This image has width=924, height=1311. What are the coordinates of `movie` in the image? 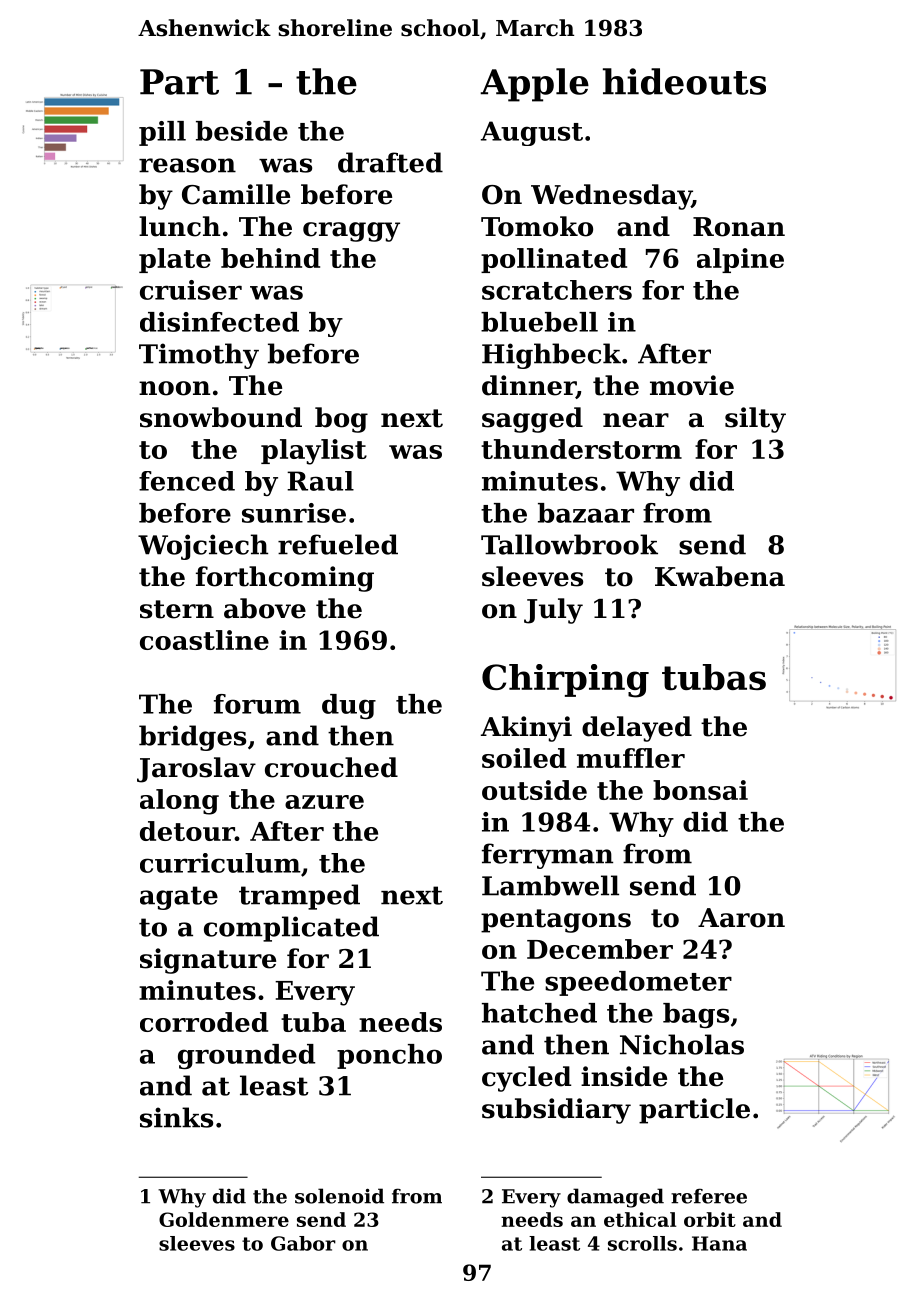 It's located at (692, 385).
